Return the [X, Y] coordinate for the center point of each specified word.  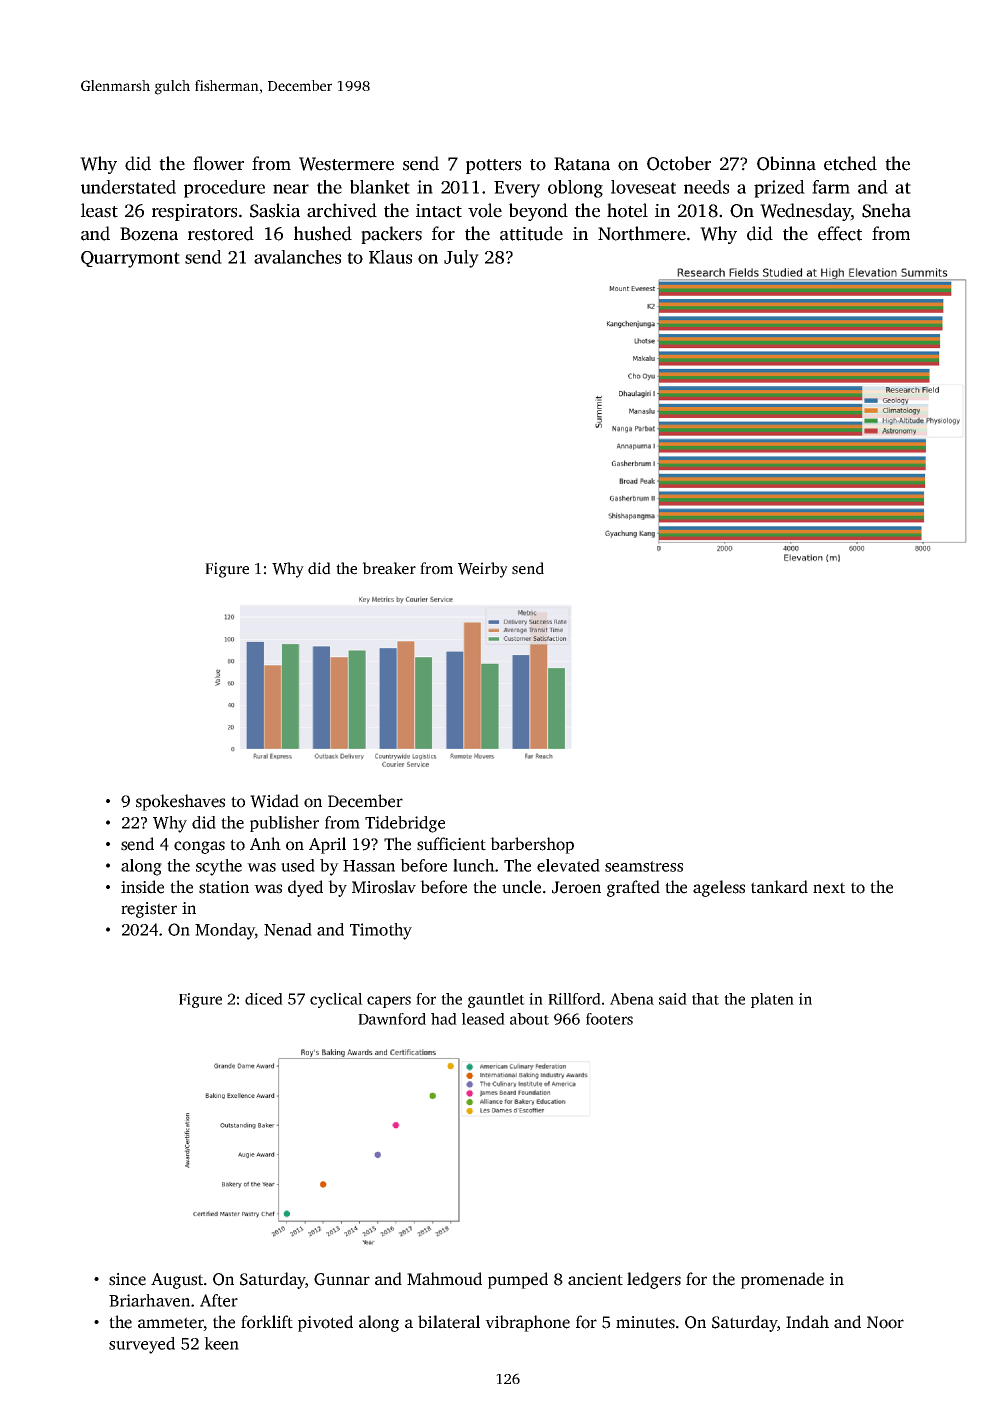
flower [218, 163]
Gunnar [342, 1279]
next [829, 888]
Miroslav [384, 887]
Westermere [346, 164]
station [224, 887]
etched [850, 163]
